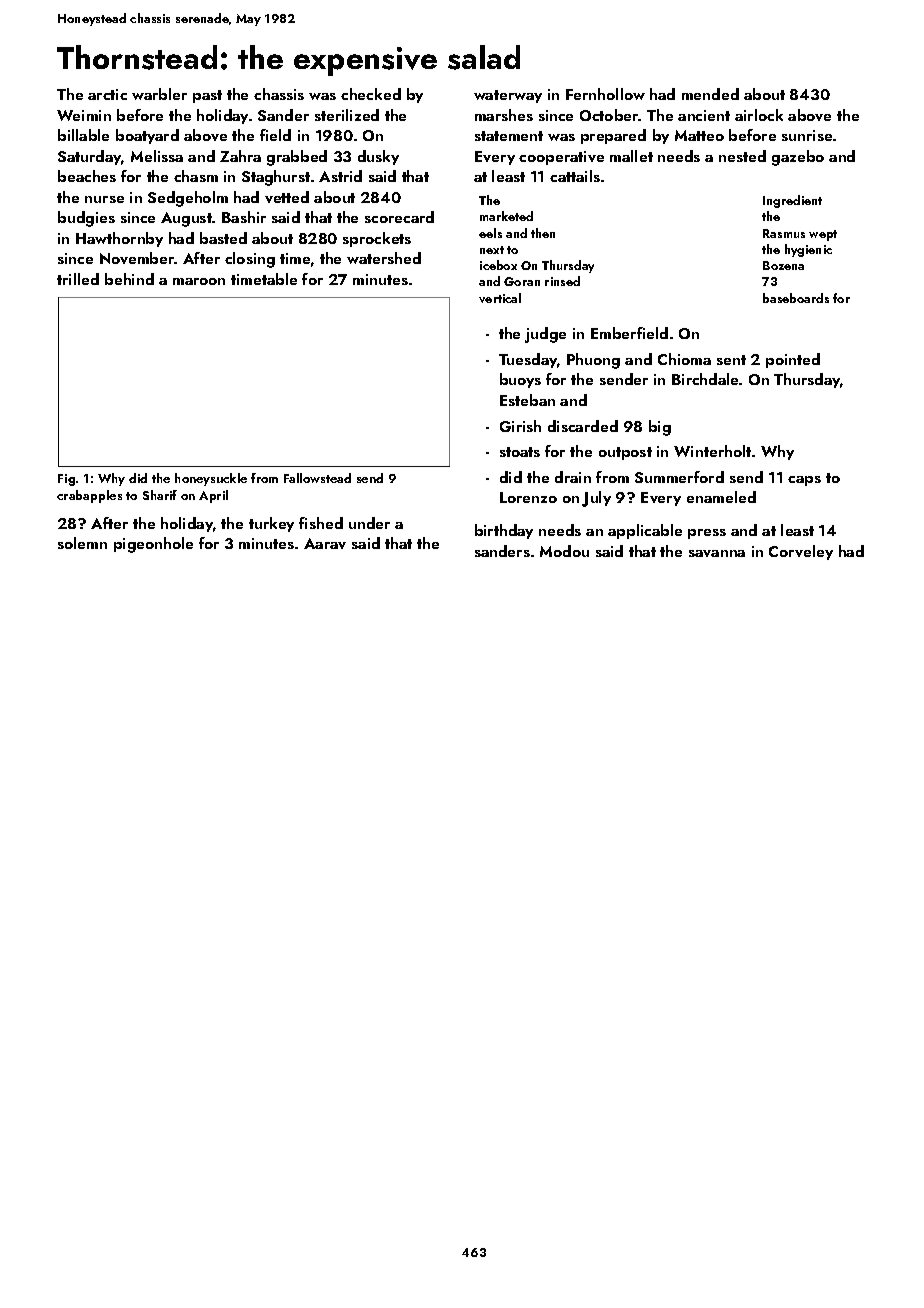  What do you see at coordinates (710, 94) in the image?
I see `mended` at bounding box center [710, 94].
